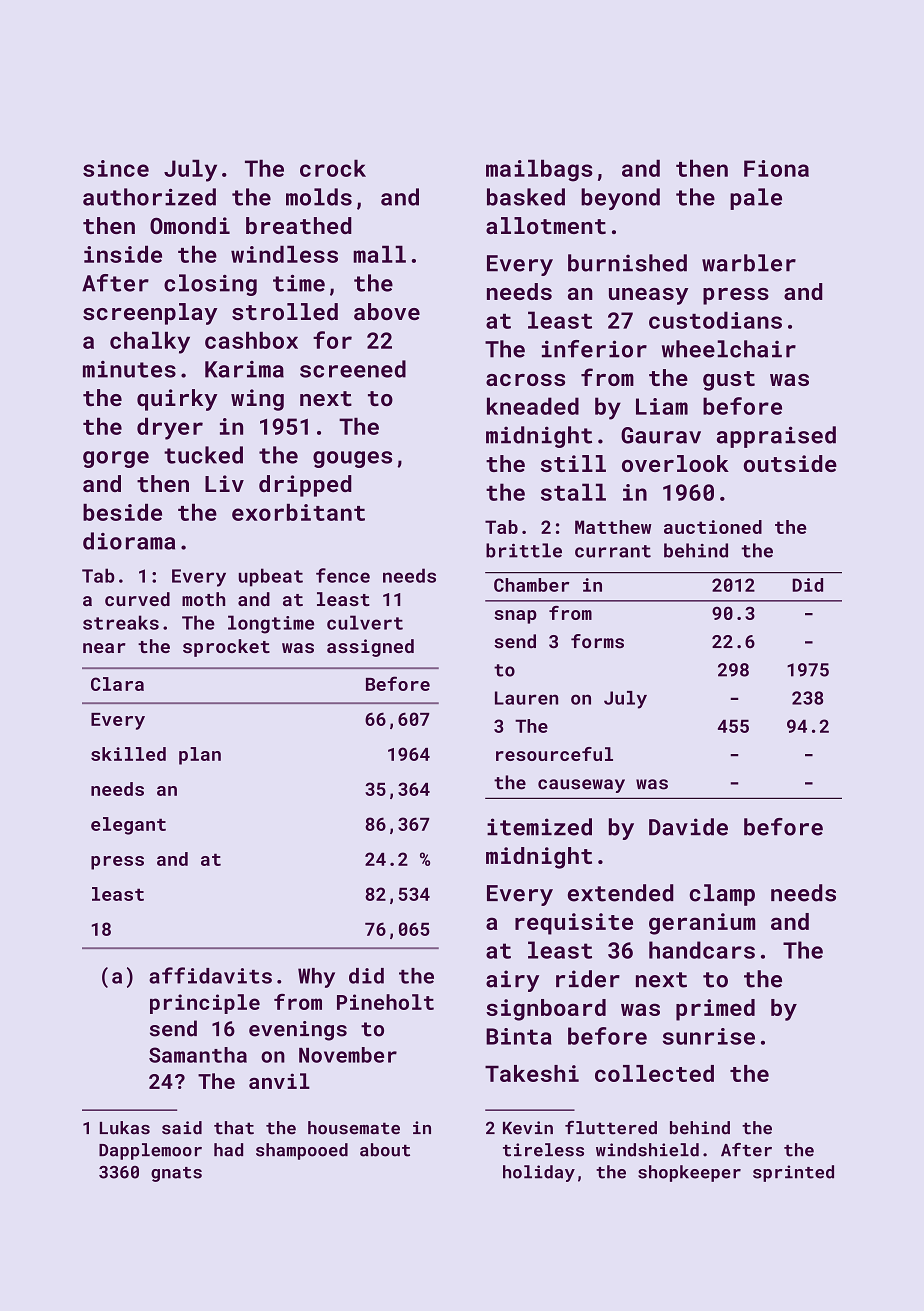  What do you see at coordinates (128, 826) in the image?
I see `elegant` at bounding box center [128, 826].
